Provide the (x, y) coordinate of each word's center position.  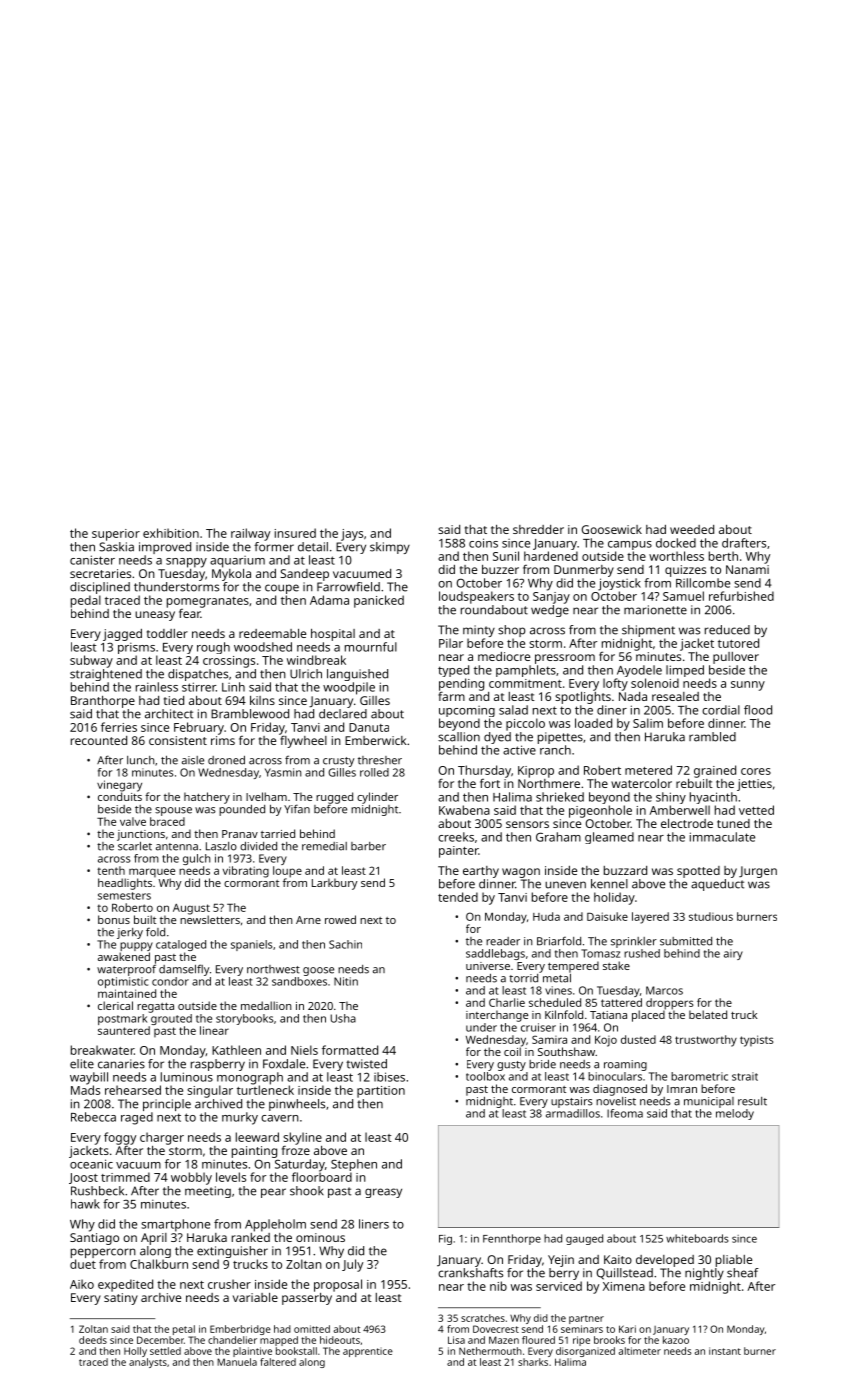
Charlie (507, 1002)
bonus (114, 919)
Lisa (456, 1340)
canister (92, 560)
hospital (333, 635)
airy (733, 954)
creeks (456, 837)
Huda (546, 916)
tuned (733, 823)
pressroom (565, 659)
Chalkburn (159, 1264)
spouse (173, 811)
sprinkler (634, 942)
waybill (89, 1078)
